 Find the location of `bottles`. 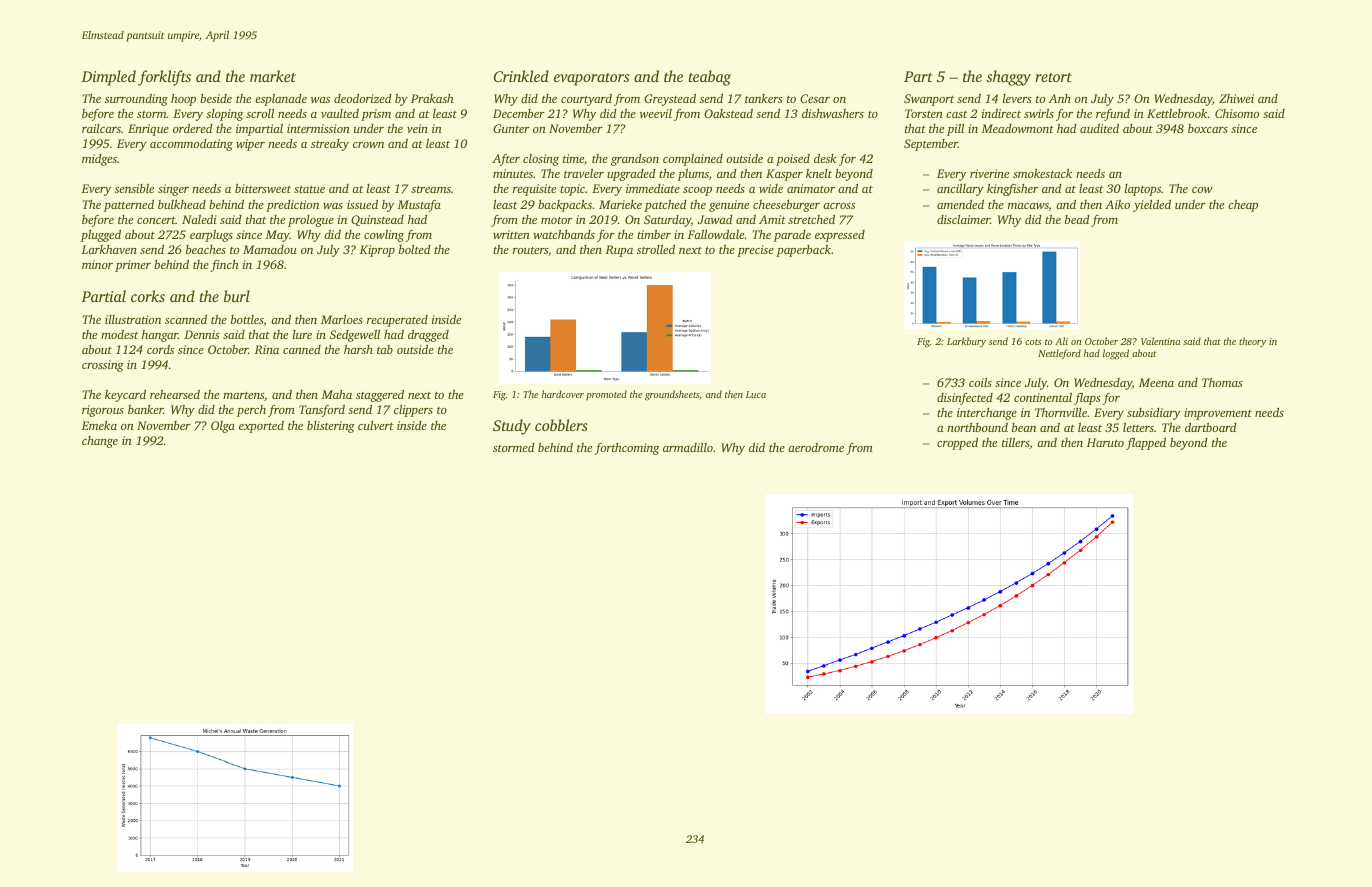

bottles is located at coordinates (247, 320).
